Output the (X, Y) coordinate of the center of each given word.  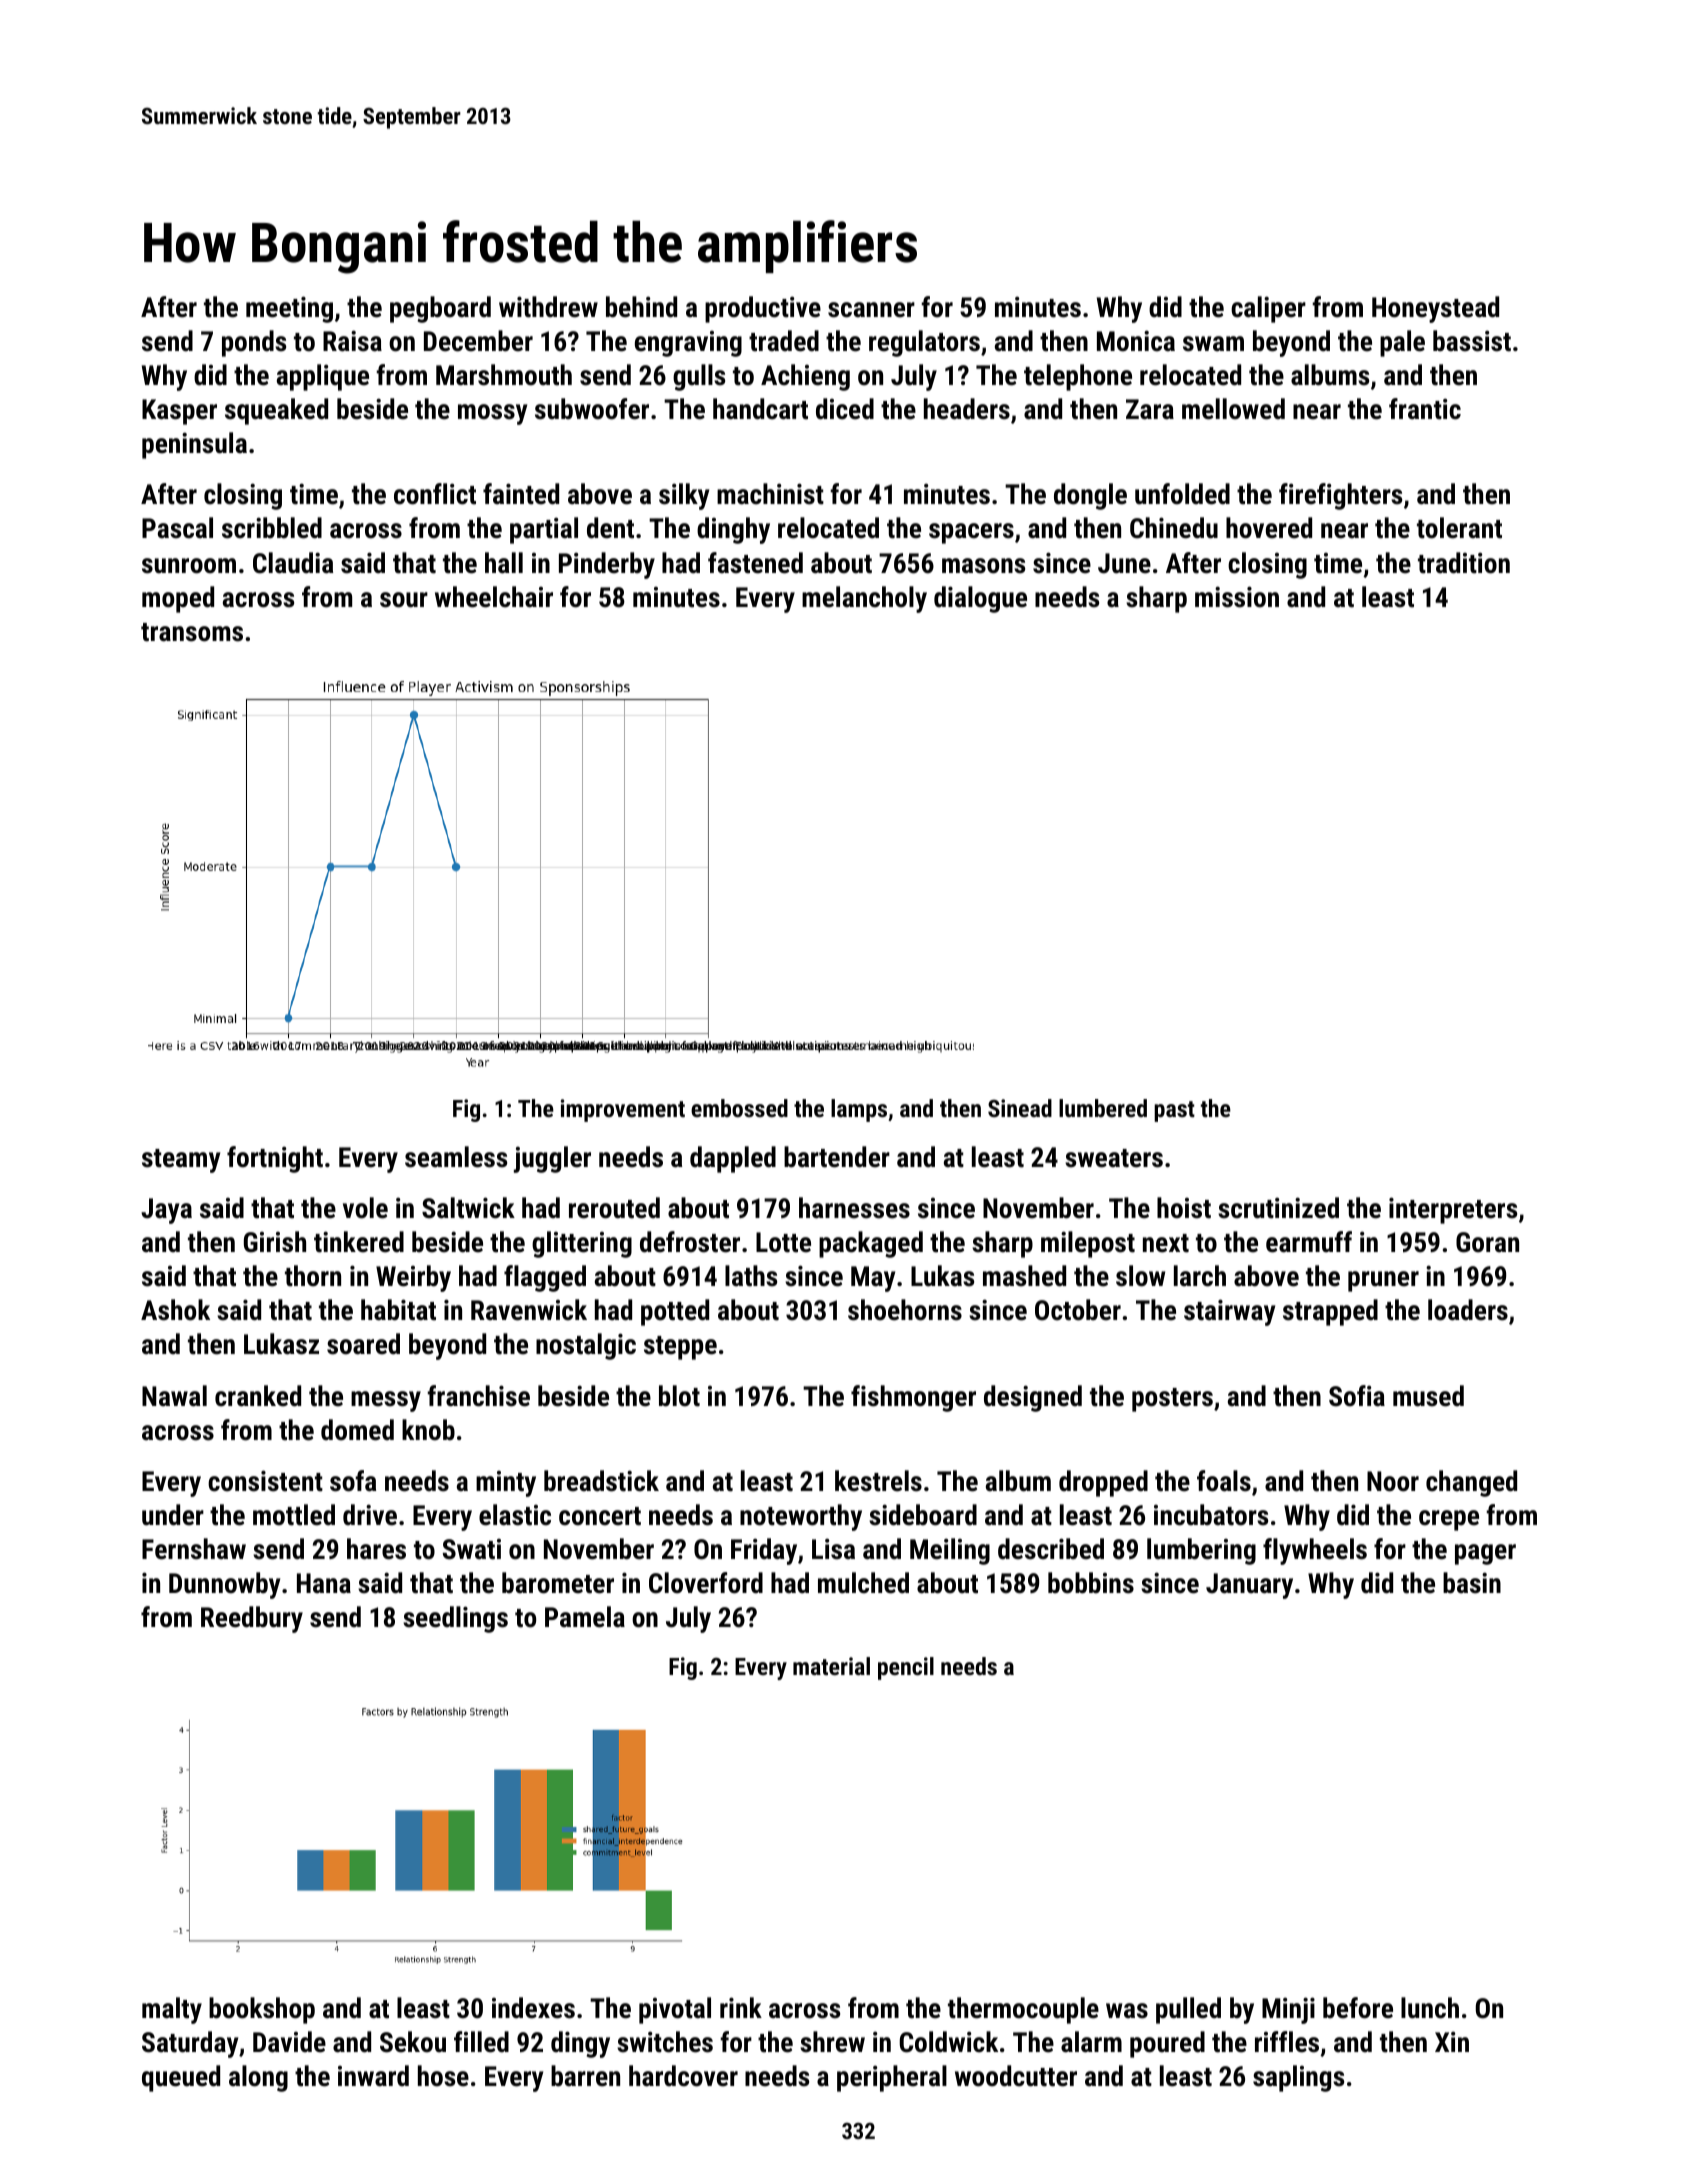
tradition (1464, 563)
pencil (906, 1668)
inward (373, 2076)
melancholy (864, 599)
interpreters (1453, 1210)
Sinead (1020, 1108)
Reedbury (252, 1619)
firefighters (1340, 496)
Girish (275, 1242)
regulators (924, 343)
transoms (192, 632)
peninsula (194, 445)
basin (1472, 1583)
